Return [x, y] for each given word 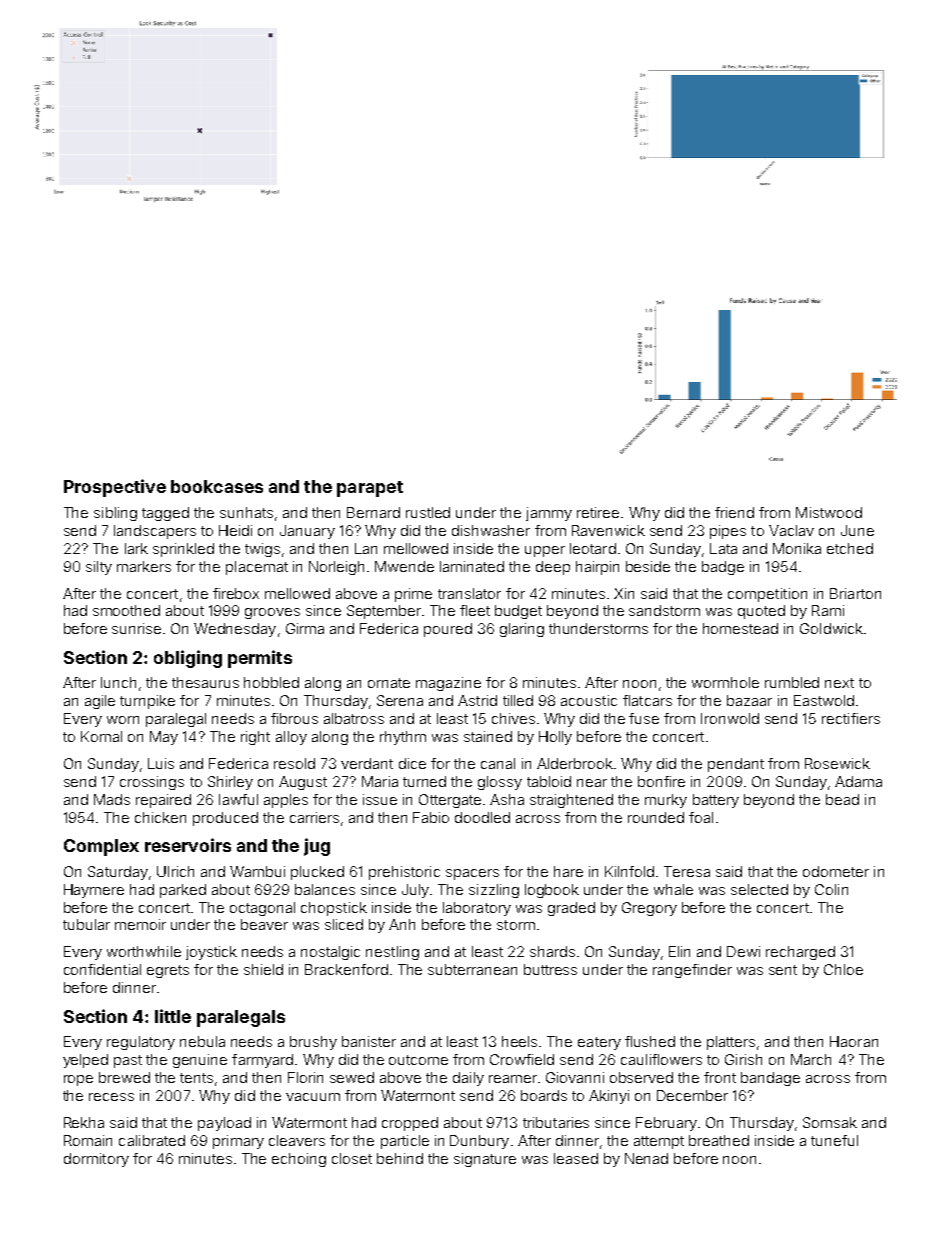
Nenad [646, 1158]
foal [701, 817]
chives [513, 718]
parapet [370, 489]
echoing [299, 1160]
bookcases [217, 486]
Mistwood [829, 512]
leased [576, 1158]
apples [286, 801]
